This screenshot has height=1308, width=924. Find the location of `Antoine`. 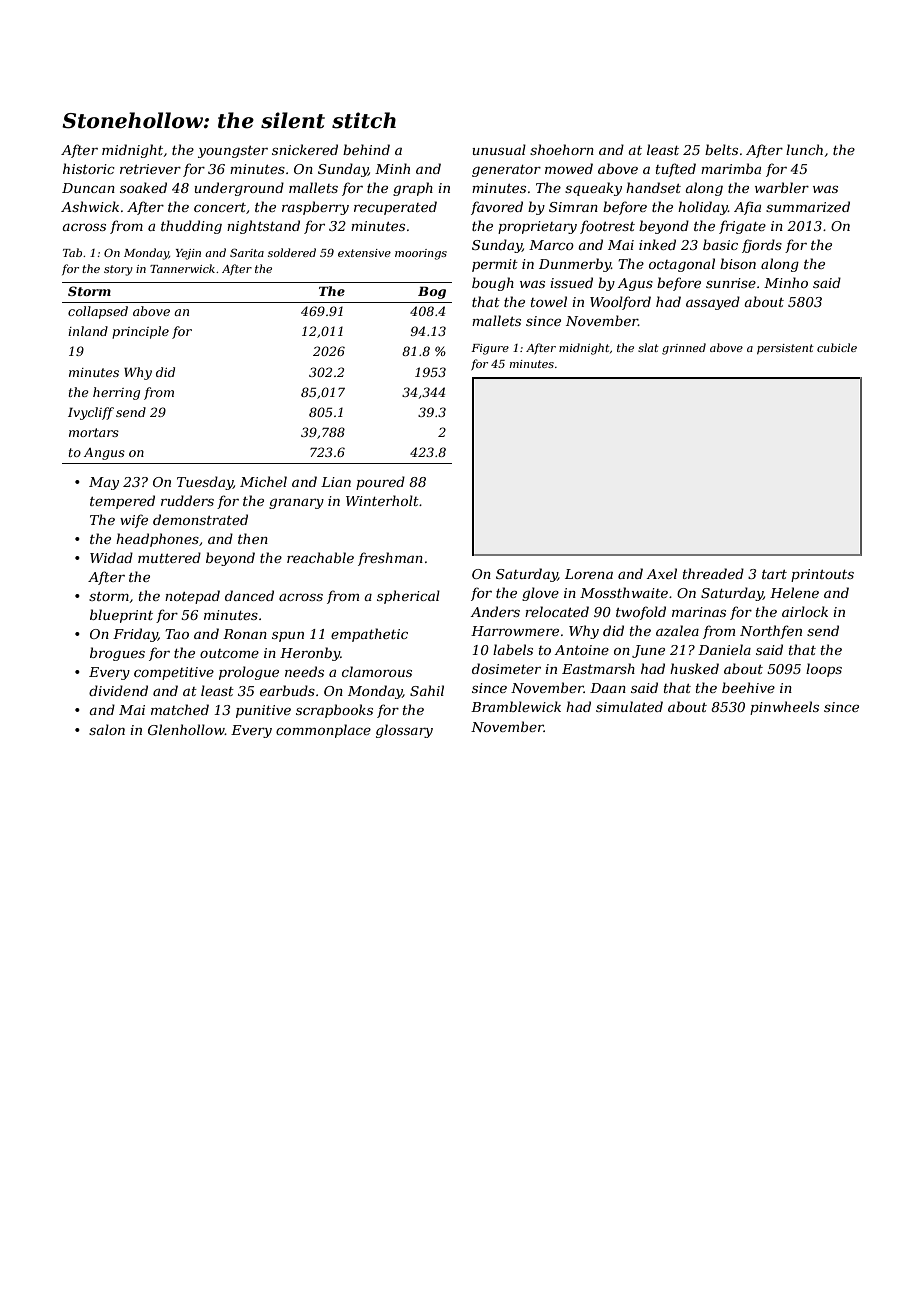

Antoine is located at coordinates (581, 650).
